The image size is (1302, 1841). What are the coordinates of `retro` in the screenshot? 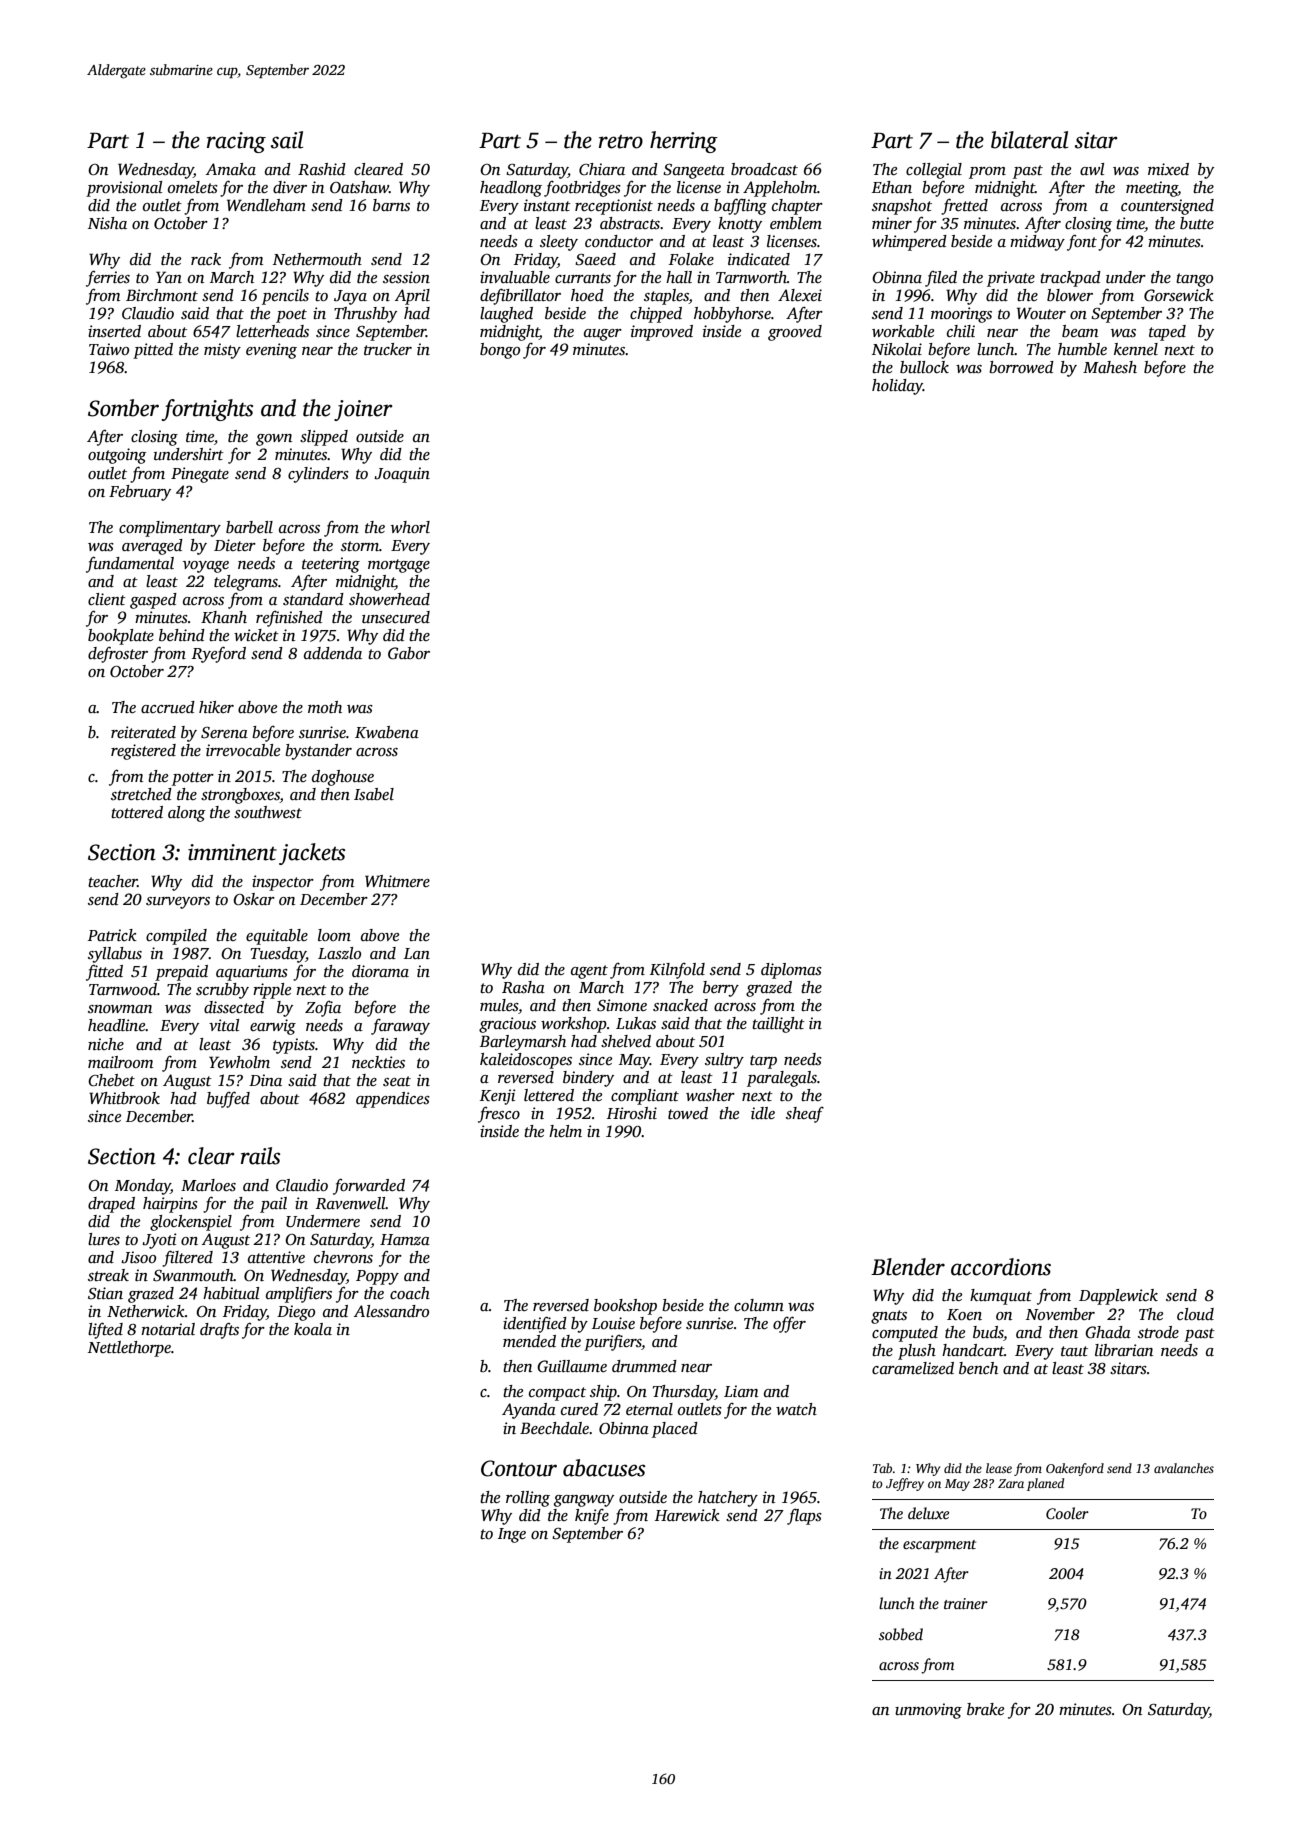 It's located at (621, 142).
